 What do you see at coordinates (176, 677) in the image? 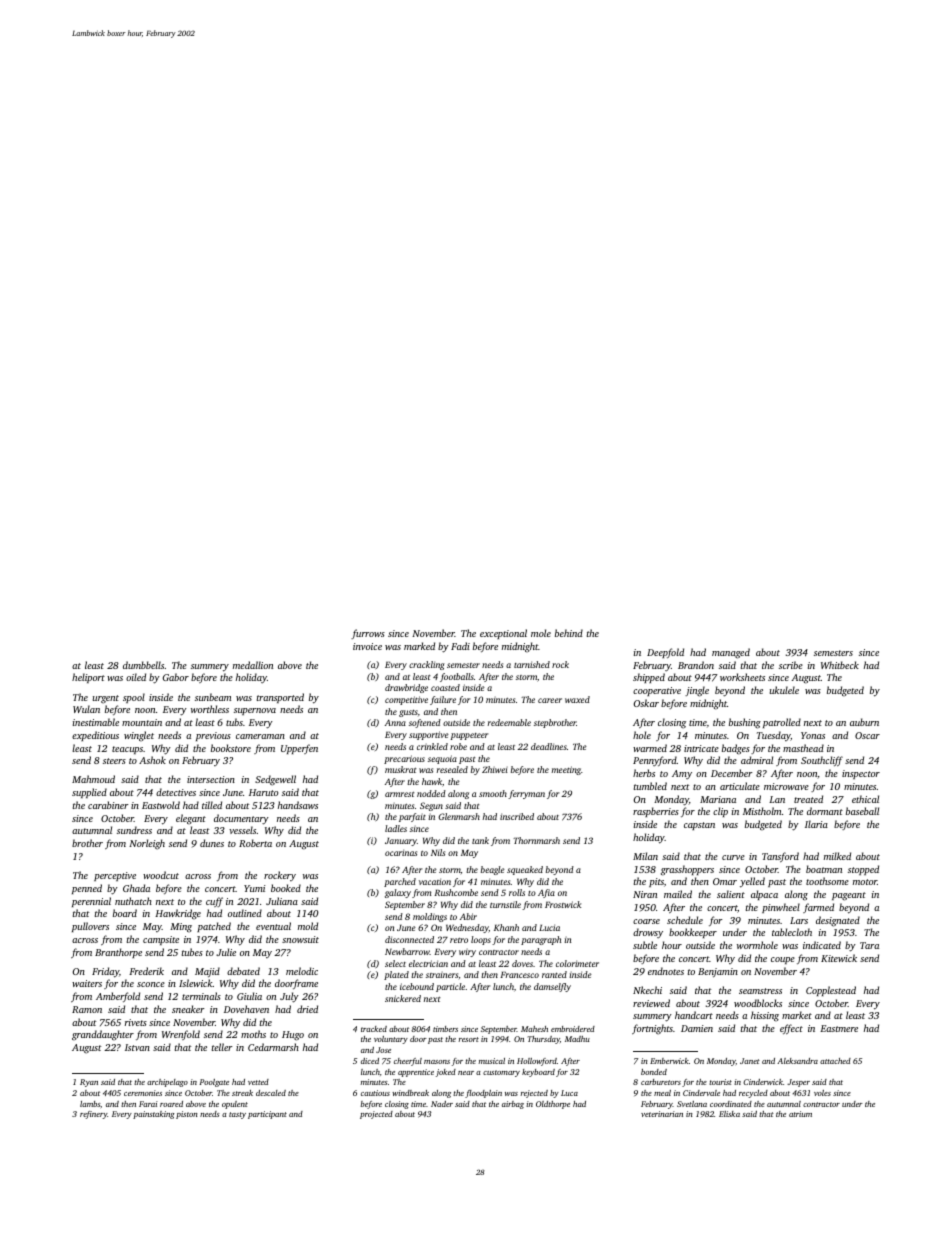
I see `Gabor` at bounding box center [176, 677].
